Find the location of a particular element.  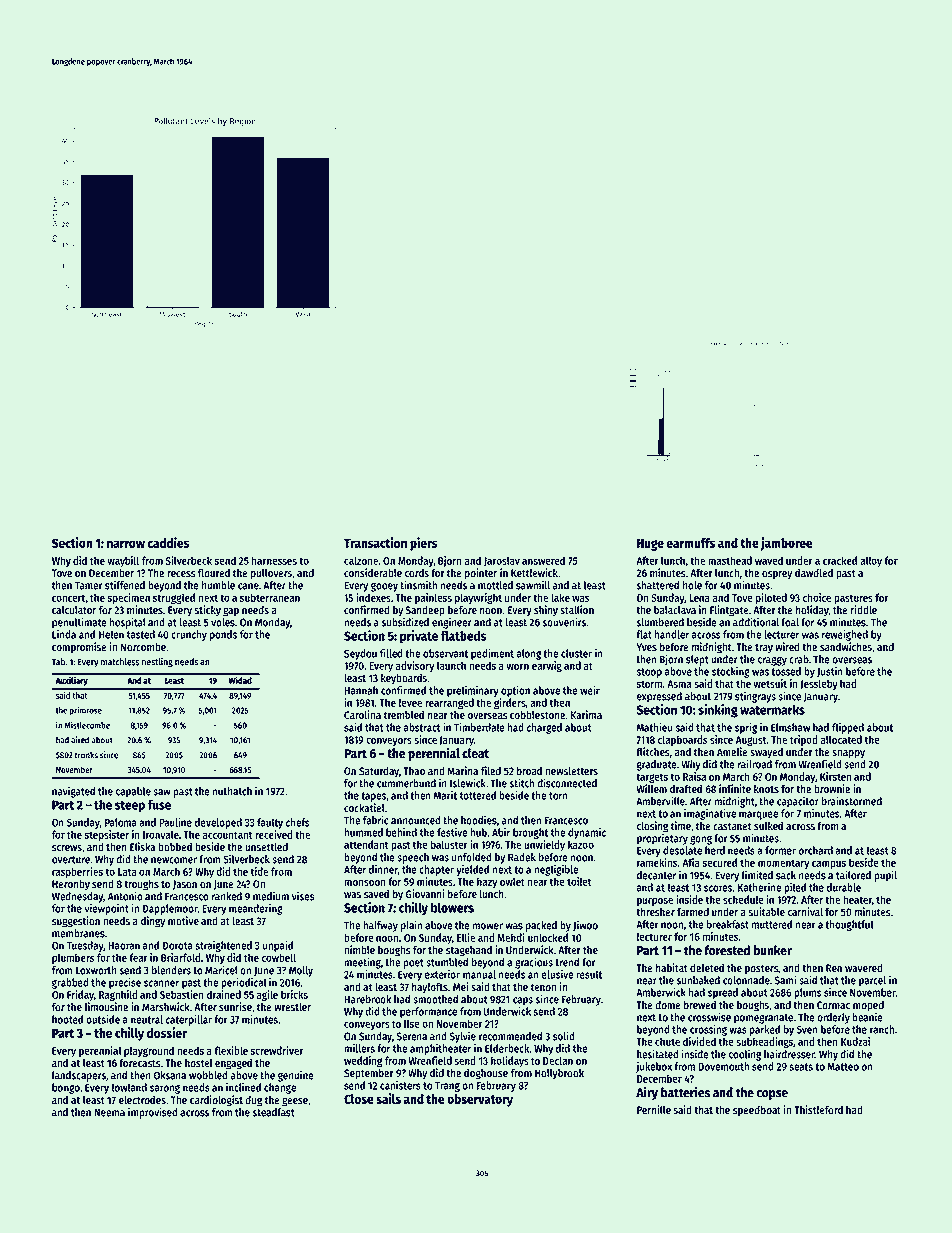

answered is located at coordinates (543, 560).
